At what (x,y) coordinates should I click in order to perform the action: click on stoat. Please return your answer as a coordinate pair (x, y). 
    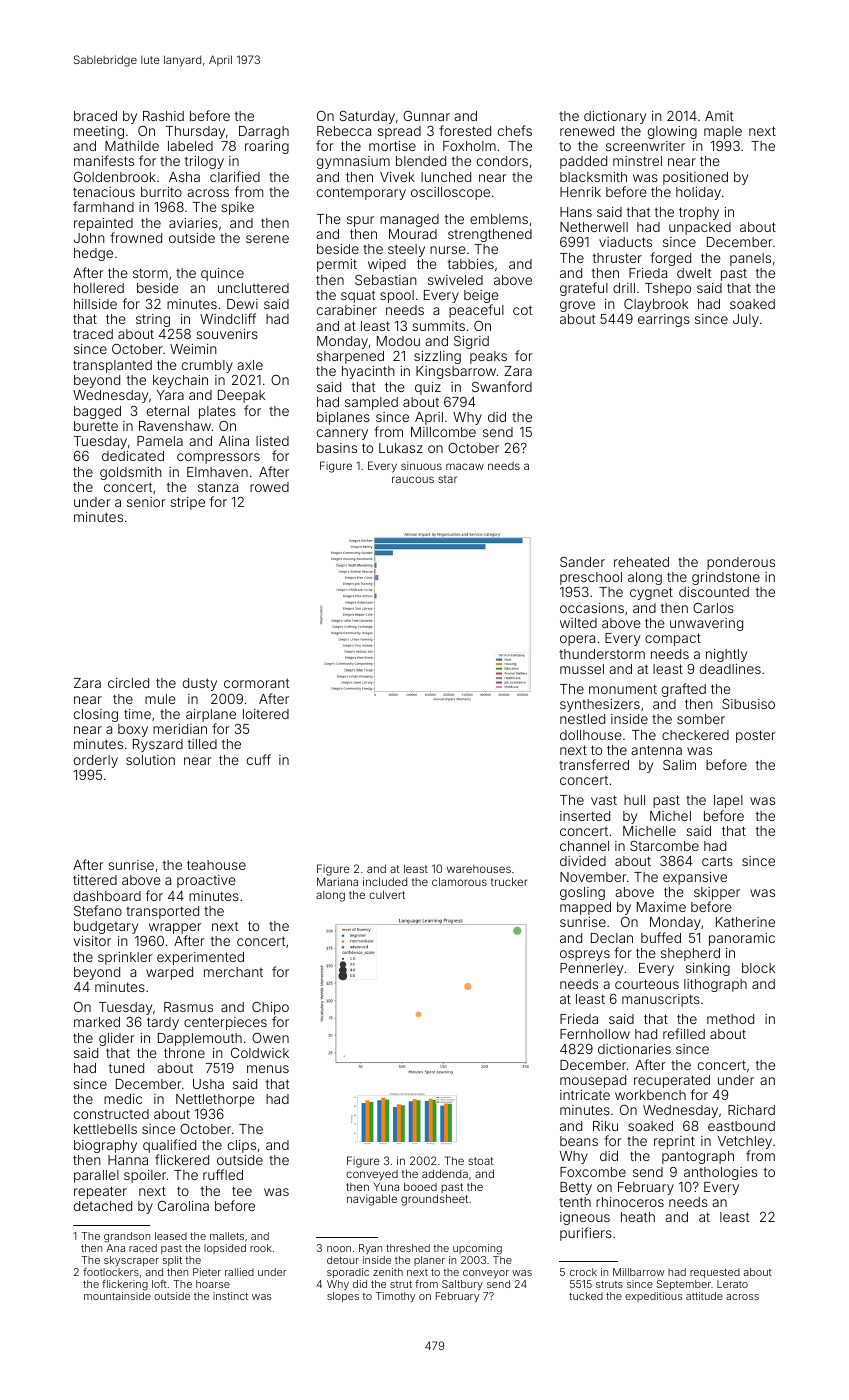
    Looking at the image, I should click on (481, 1161).
